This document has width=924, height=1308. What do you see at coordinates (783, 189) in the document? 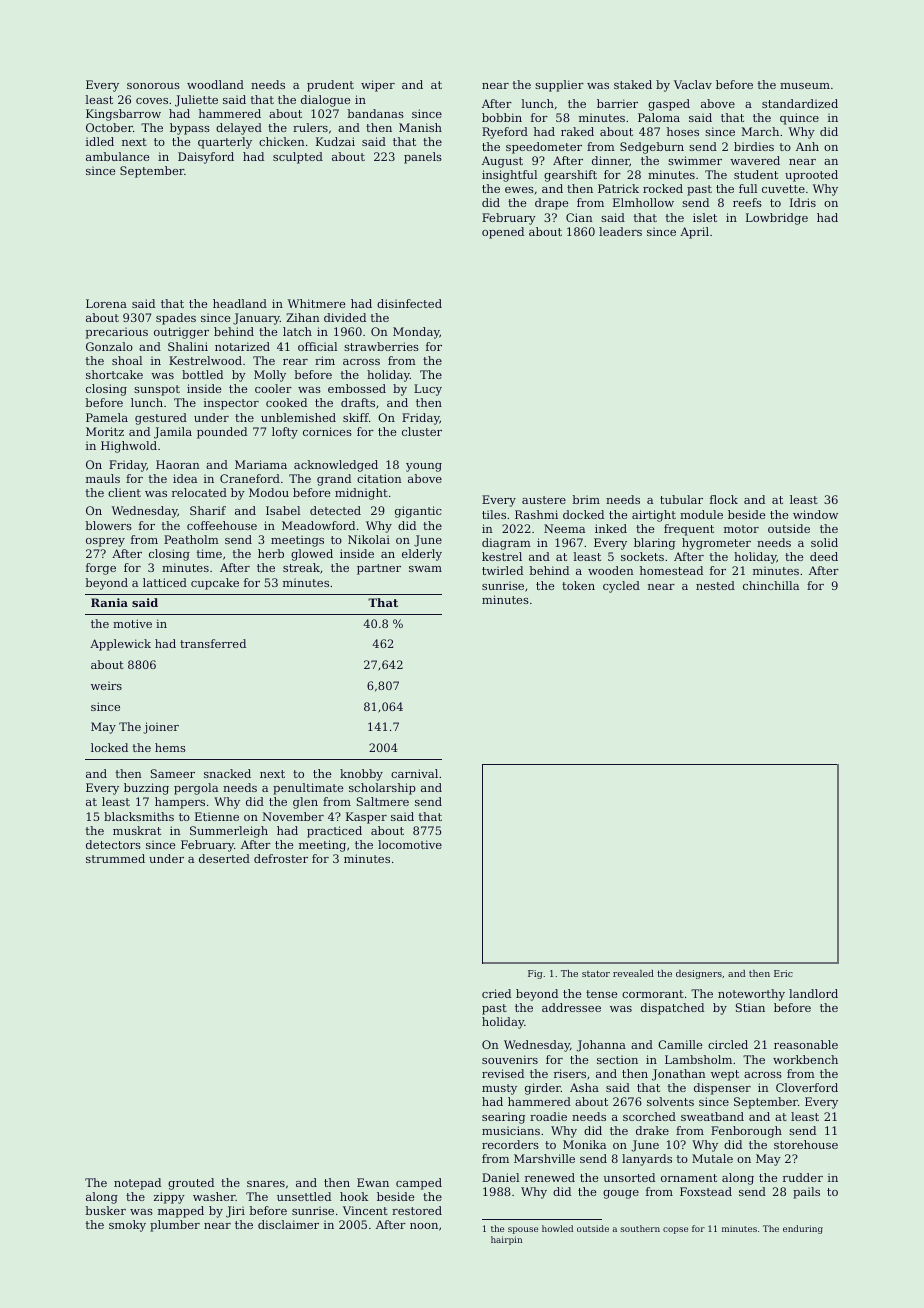
I see `cuvette` at bounding box center [783, 189].
